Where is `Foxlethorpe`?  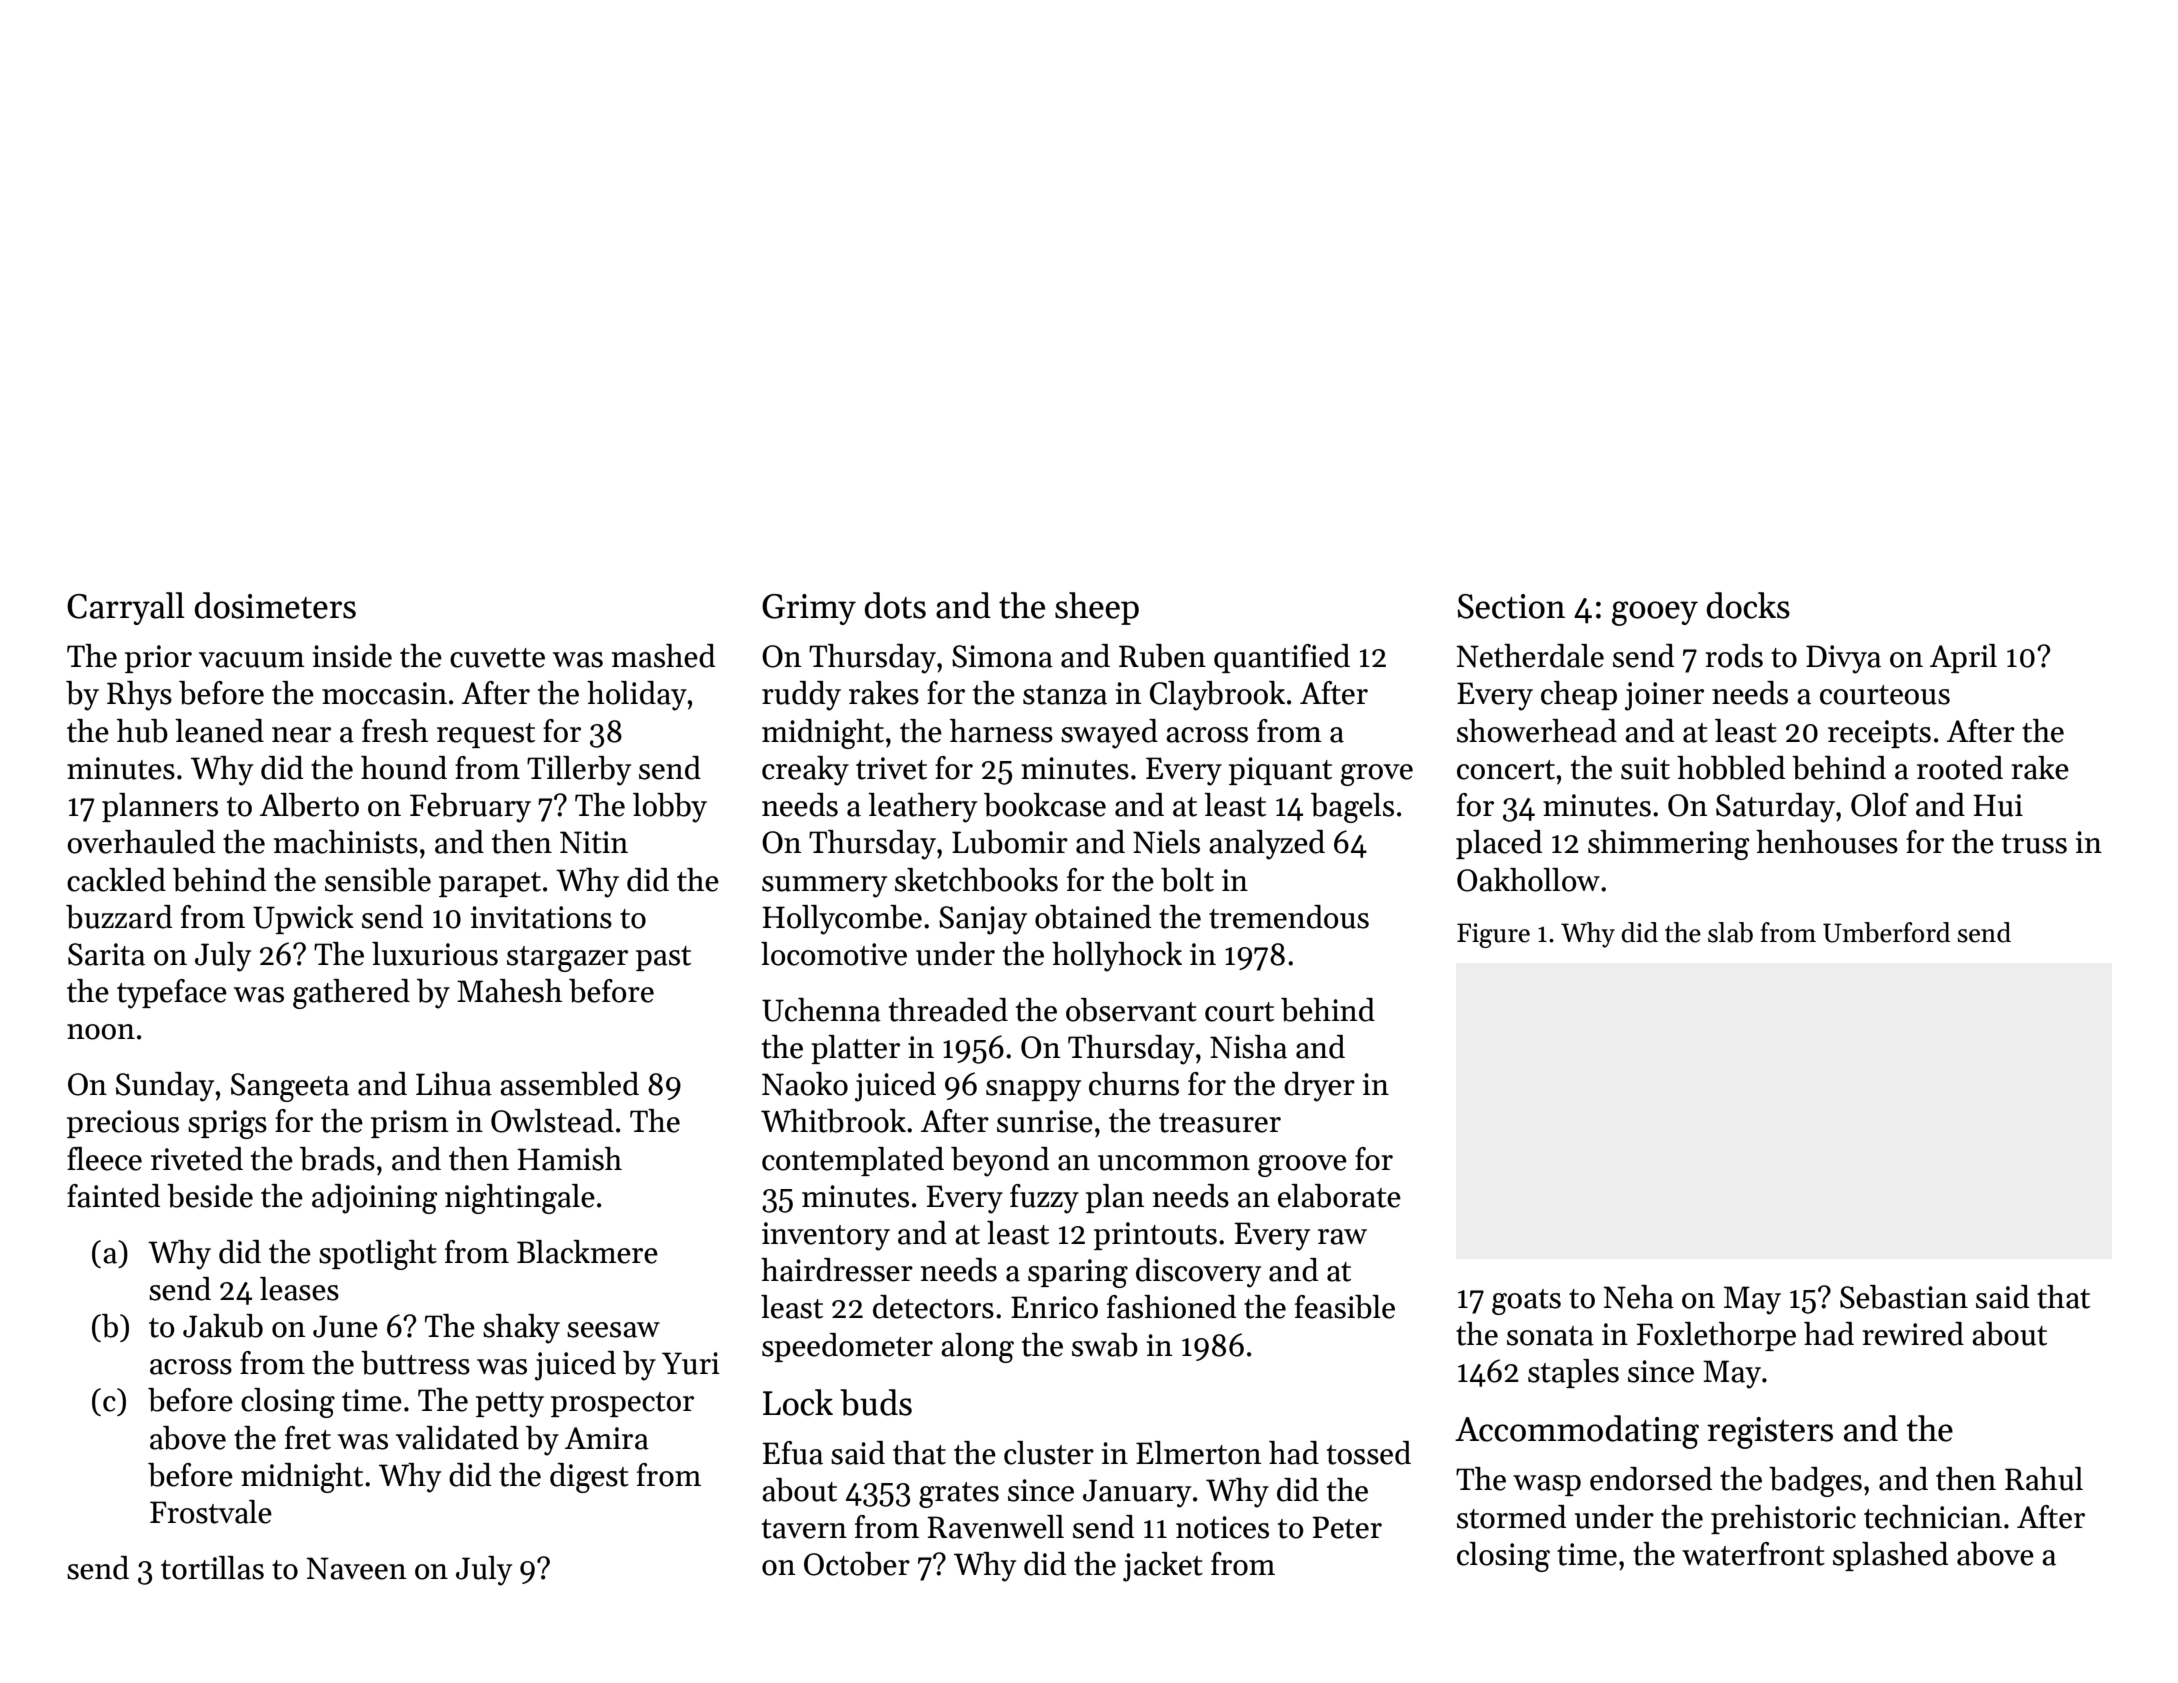 Foxlethorpe is located at coordinates (1716, 1336).
